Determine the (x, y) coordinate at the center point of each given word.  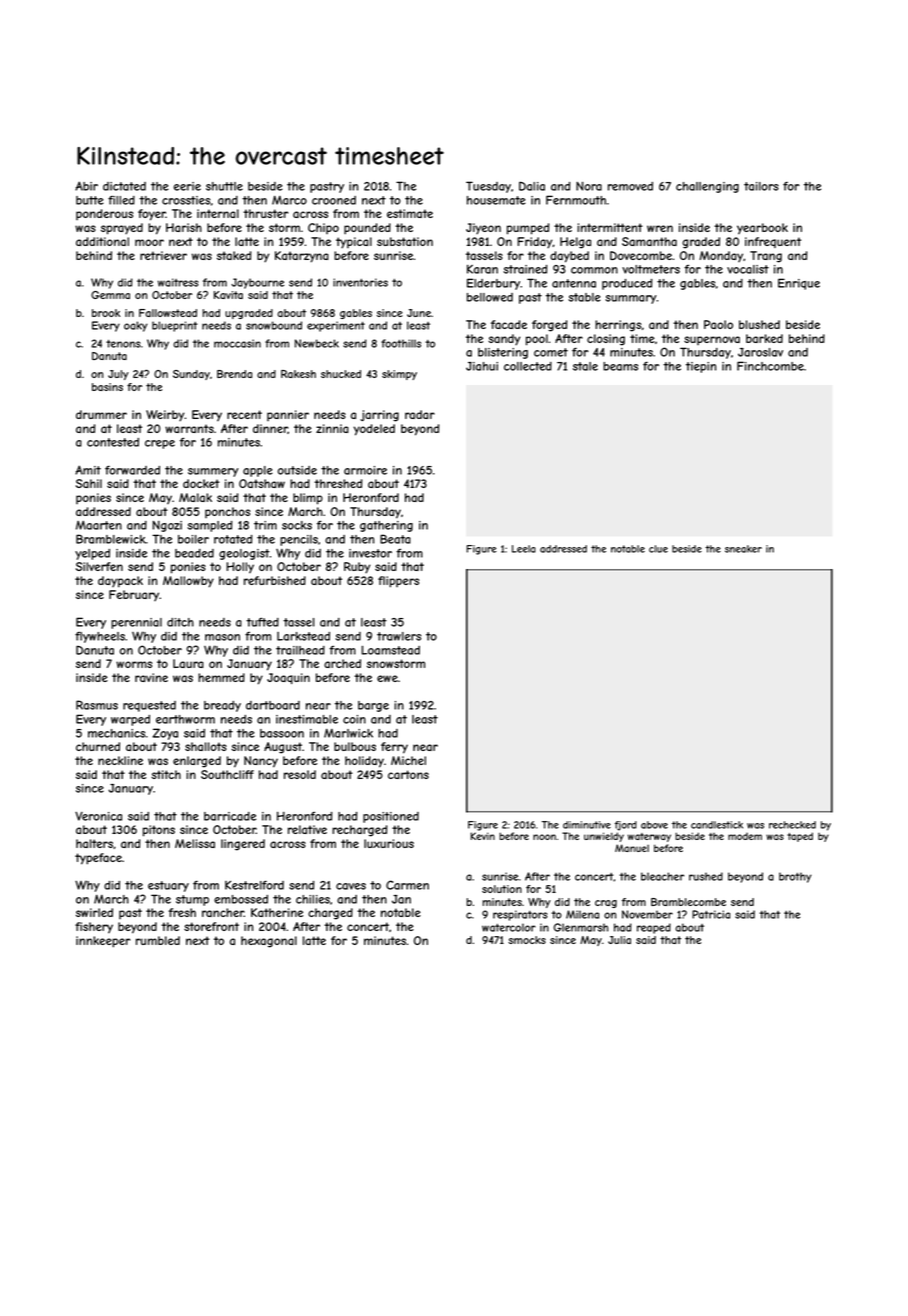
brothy (795, 877)
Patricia (711, 914)
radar (420, 414)
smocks (527, 940)
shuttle (224, 186)
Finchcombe (770, 366)
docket (201, 483)
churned (98, 746)
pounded (367, 229)
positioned (391, 817)
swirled (94, 912)
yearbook (762, 229)
